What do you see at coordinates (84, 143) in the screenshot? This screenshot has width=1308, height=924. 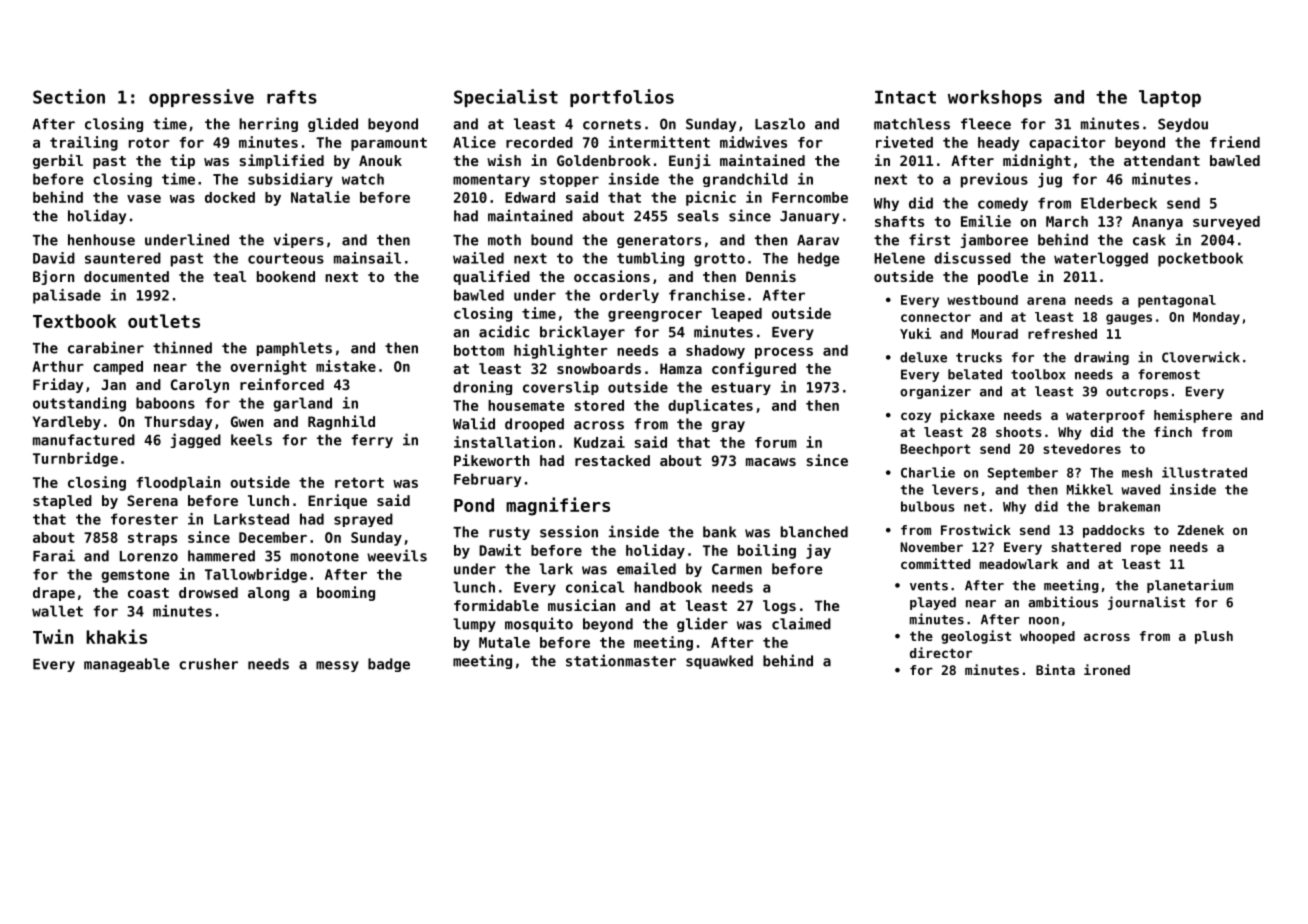 I see `trailing` at bounding box center [84, 143].
